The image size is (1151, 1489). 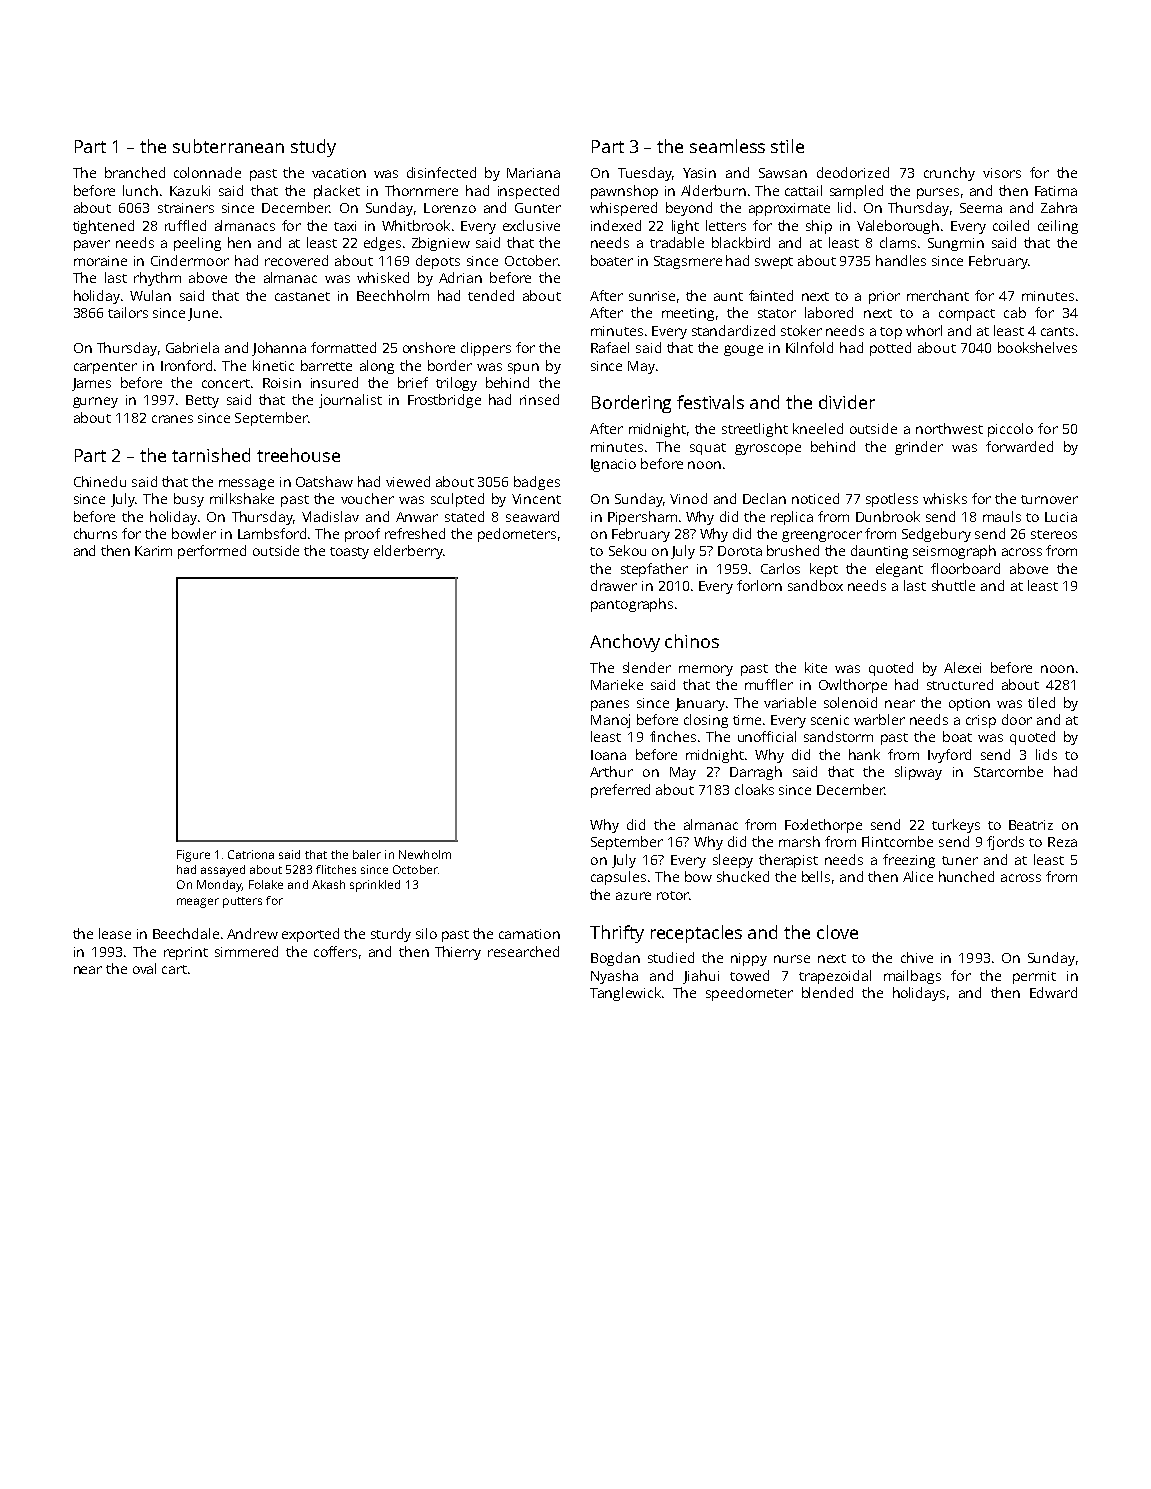 I want to click on gurney, so click(x=95, y=402).
